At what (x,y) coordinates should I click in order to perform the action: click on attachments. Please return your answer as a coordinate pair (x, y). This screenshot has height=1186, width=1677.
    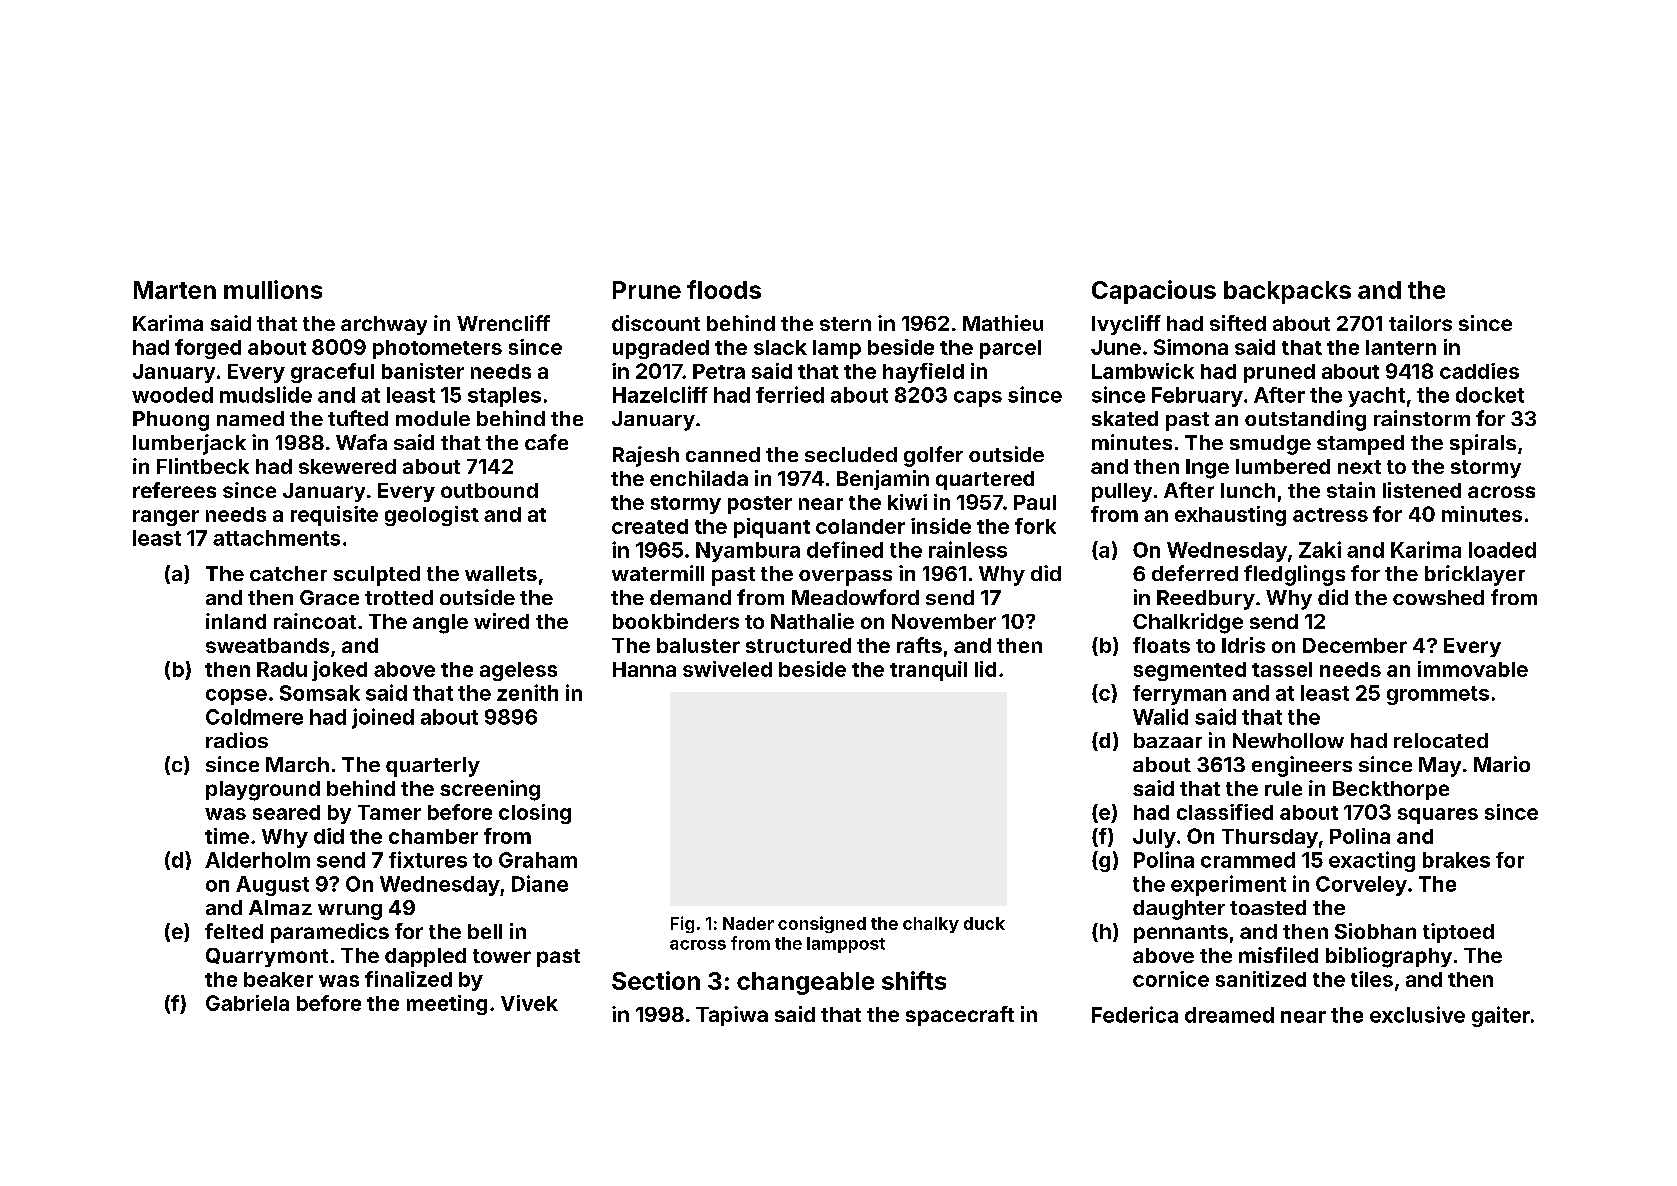
    Looking at the image, I should click on (276, 538).
